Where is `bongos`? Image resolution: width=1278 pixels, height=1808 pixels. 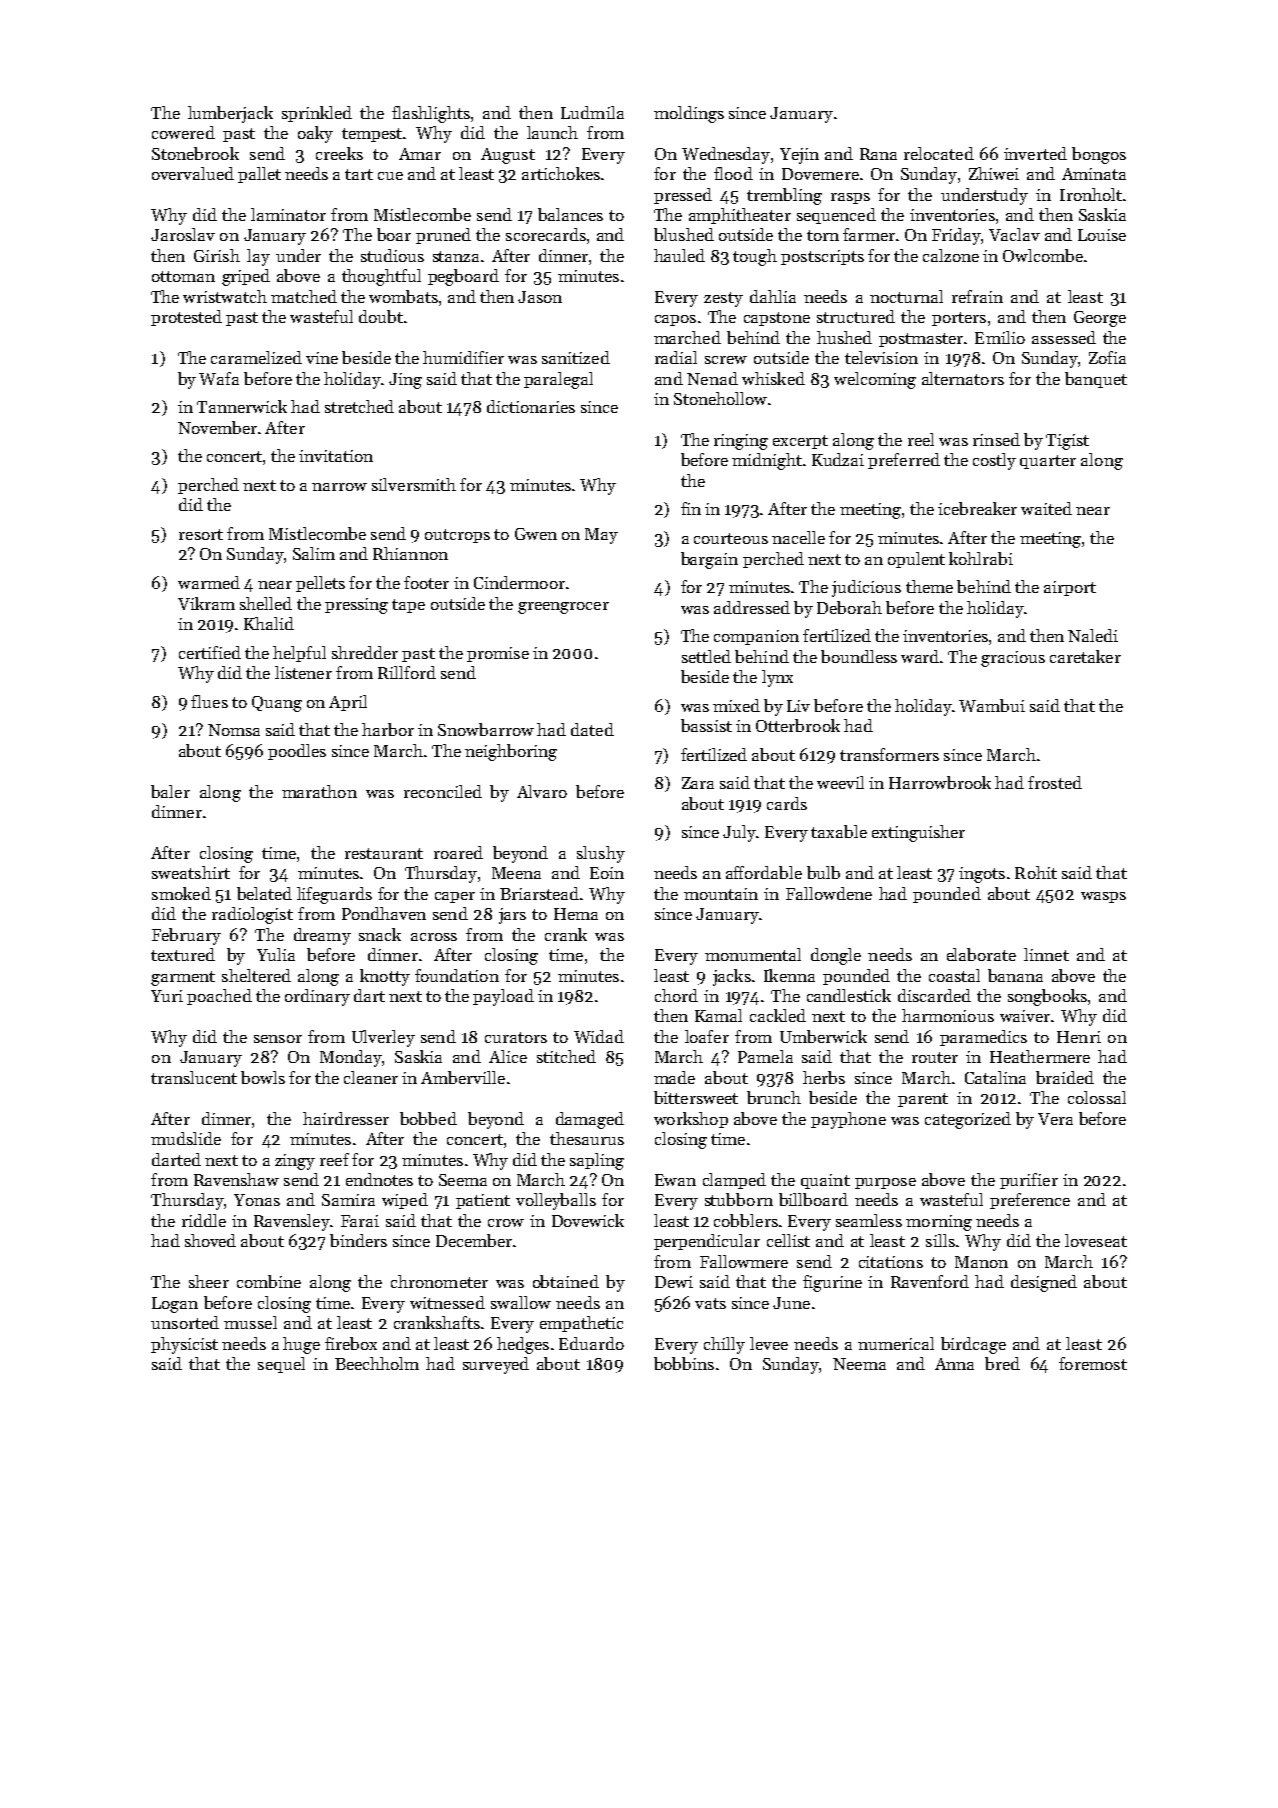 bongos is located at coordinates (1099, 155).
